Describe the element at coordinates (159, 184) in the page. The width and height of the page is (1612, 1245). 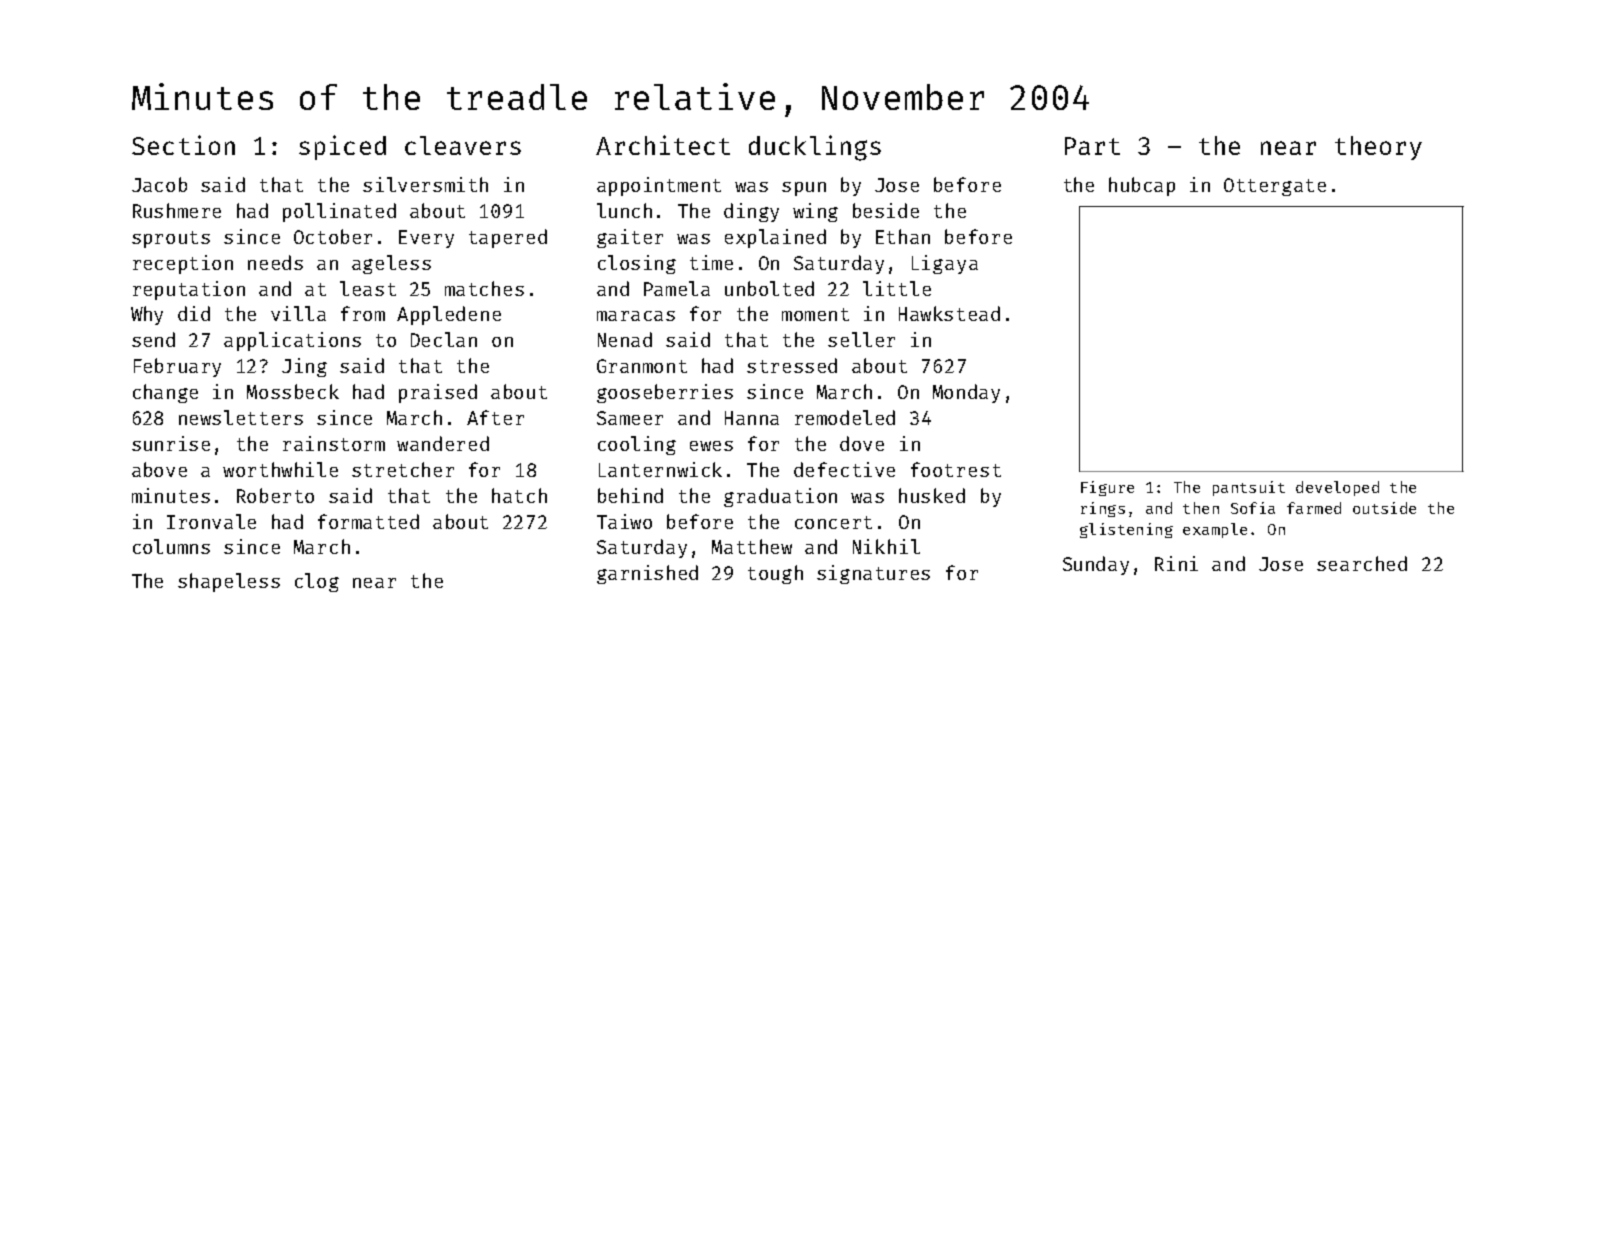
I see `Jacob` at that location.
